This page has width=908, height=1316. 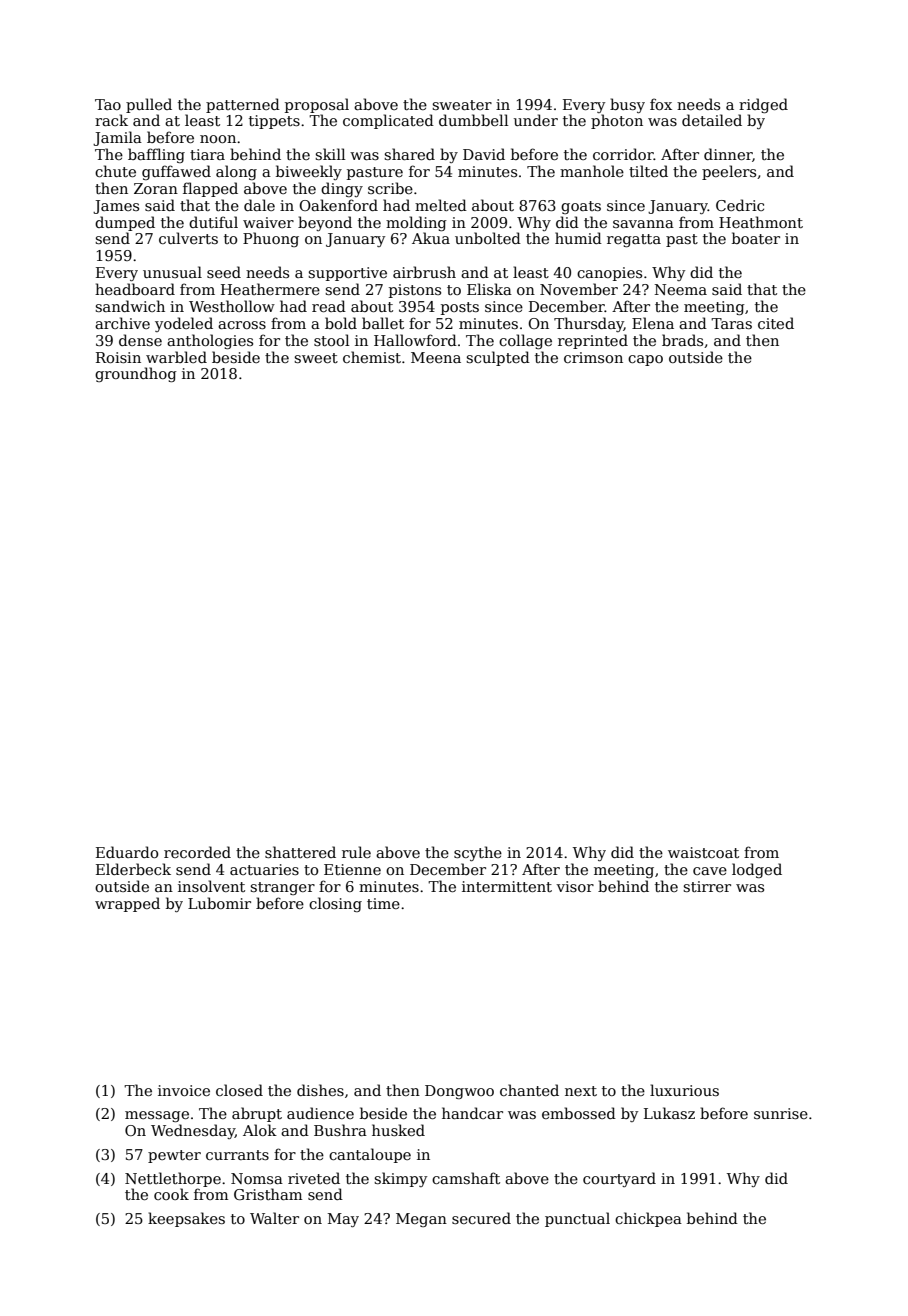 What do you see at coordinates (593, 357) in the page?
I see `crimson` at bounding box center [593, 357].
